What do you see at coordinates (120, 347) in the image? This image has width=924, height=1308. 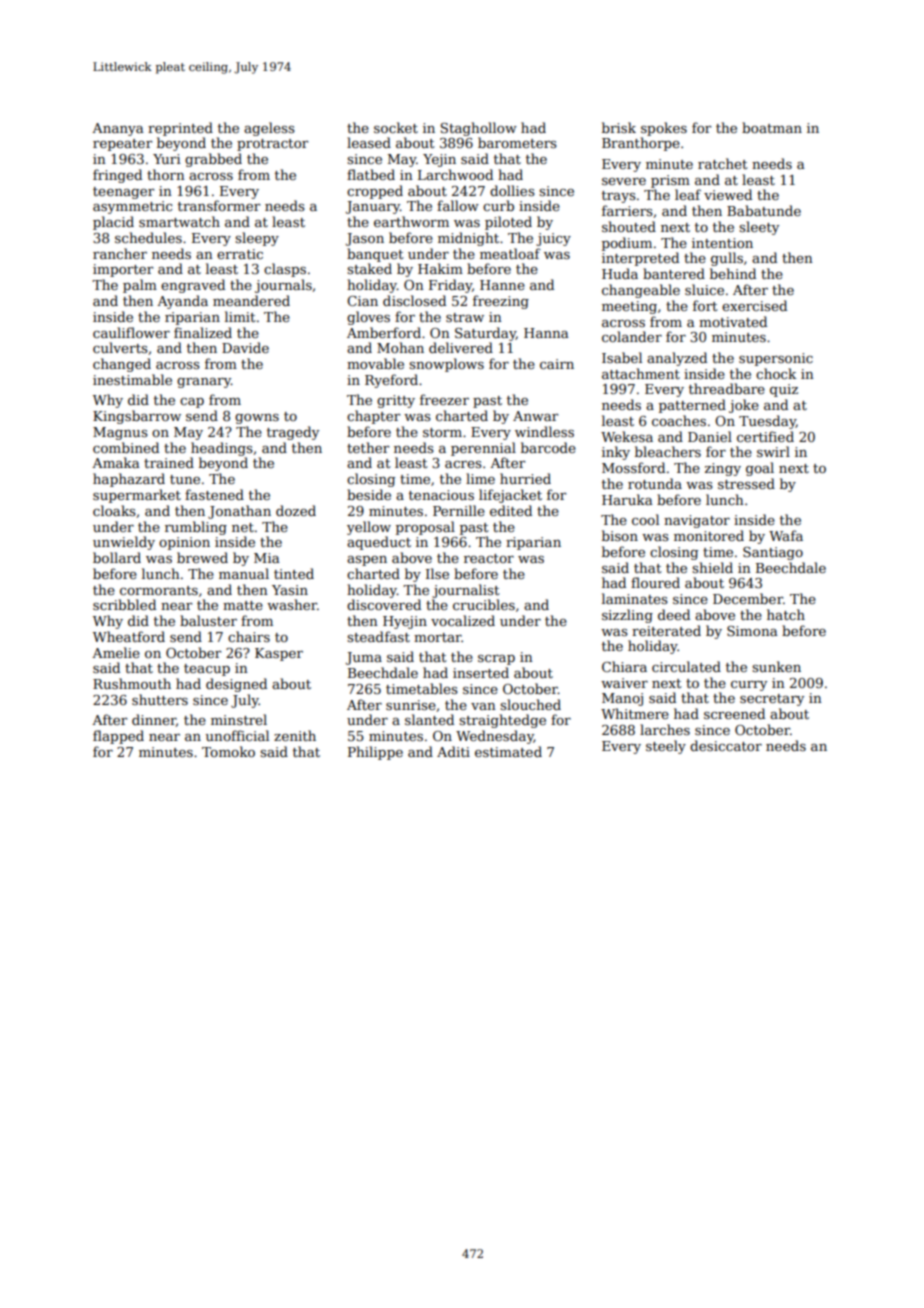 I see `culverts` at bounding box center [120, 347].
